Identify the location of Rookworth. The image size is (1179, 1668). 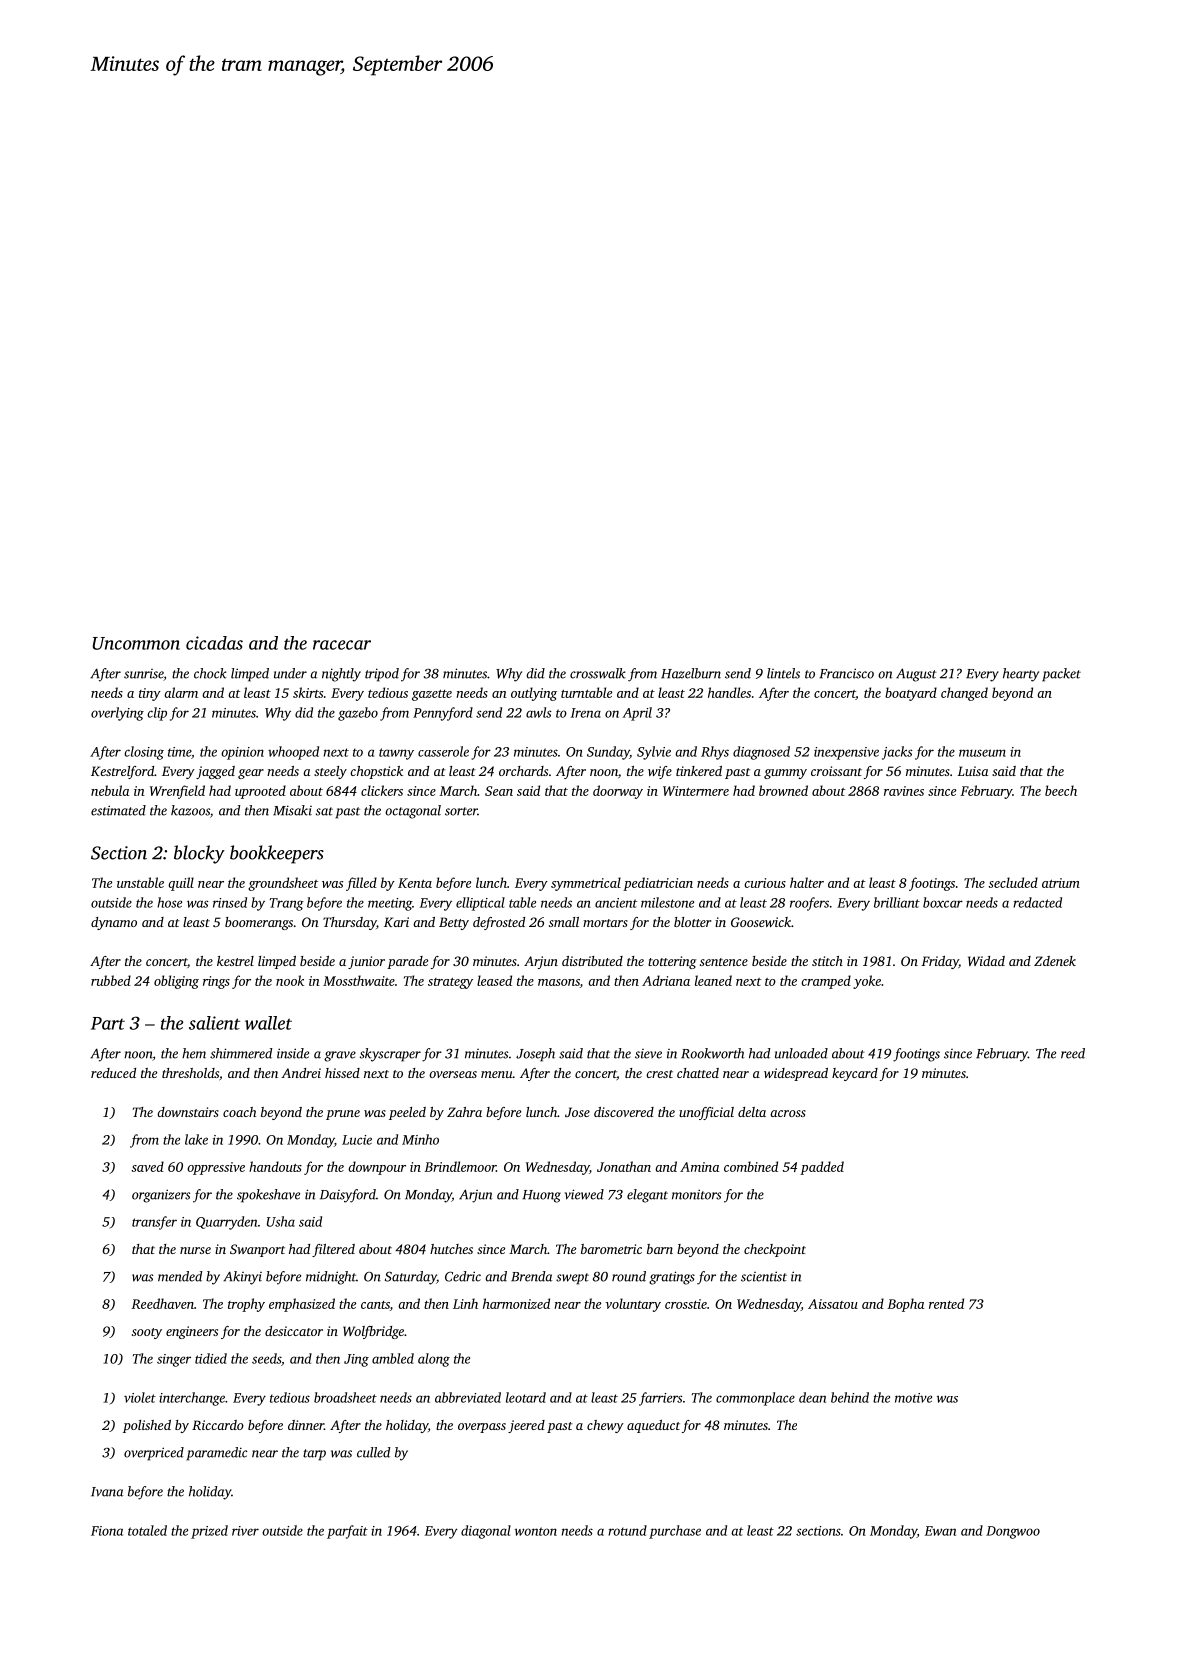
(712, 1053).
